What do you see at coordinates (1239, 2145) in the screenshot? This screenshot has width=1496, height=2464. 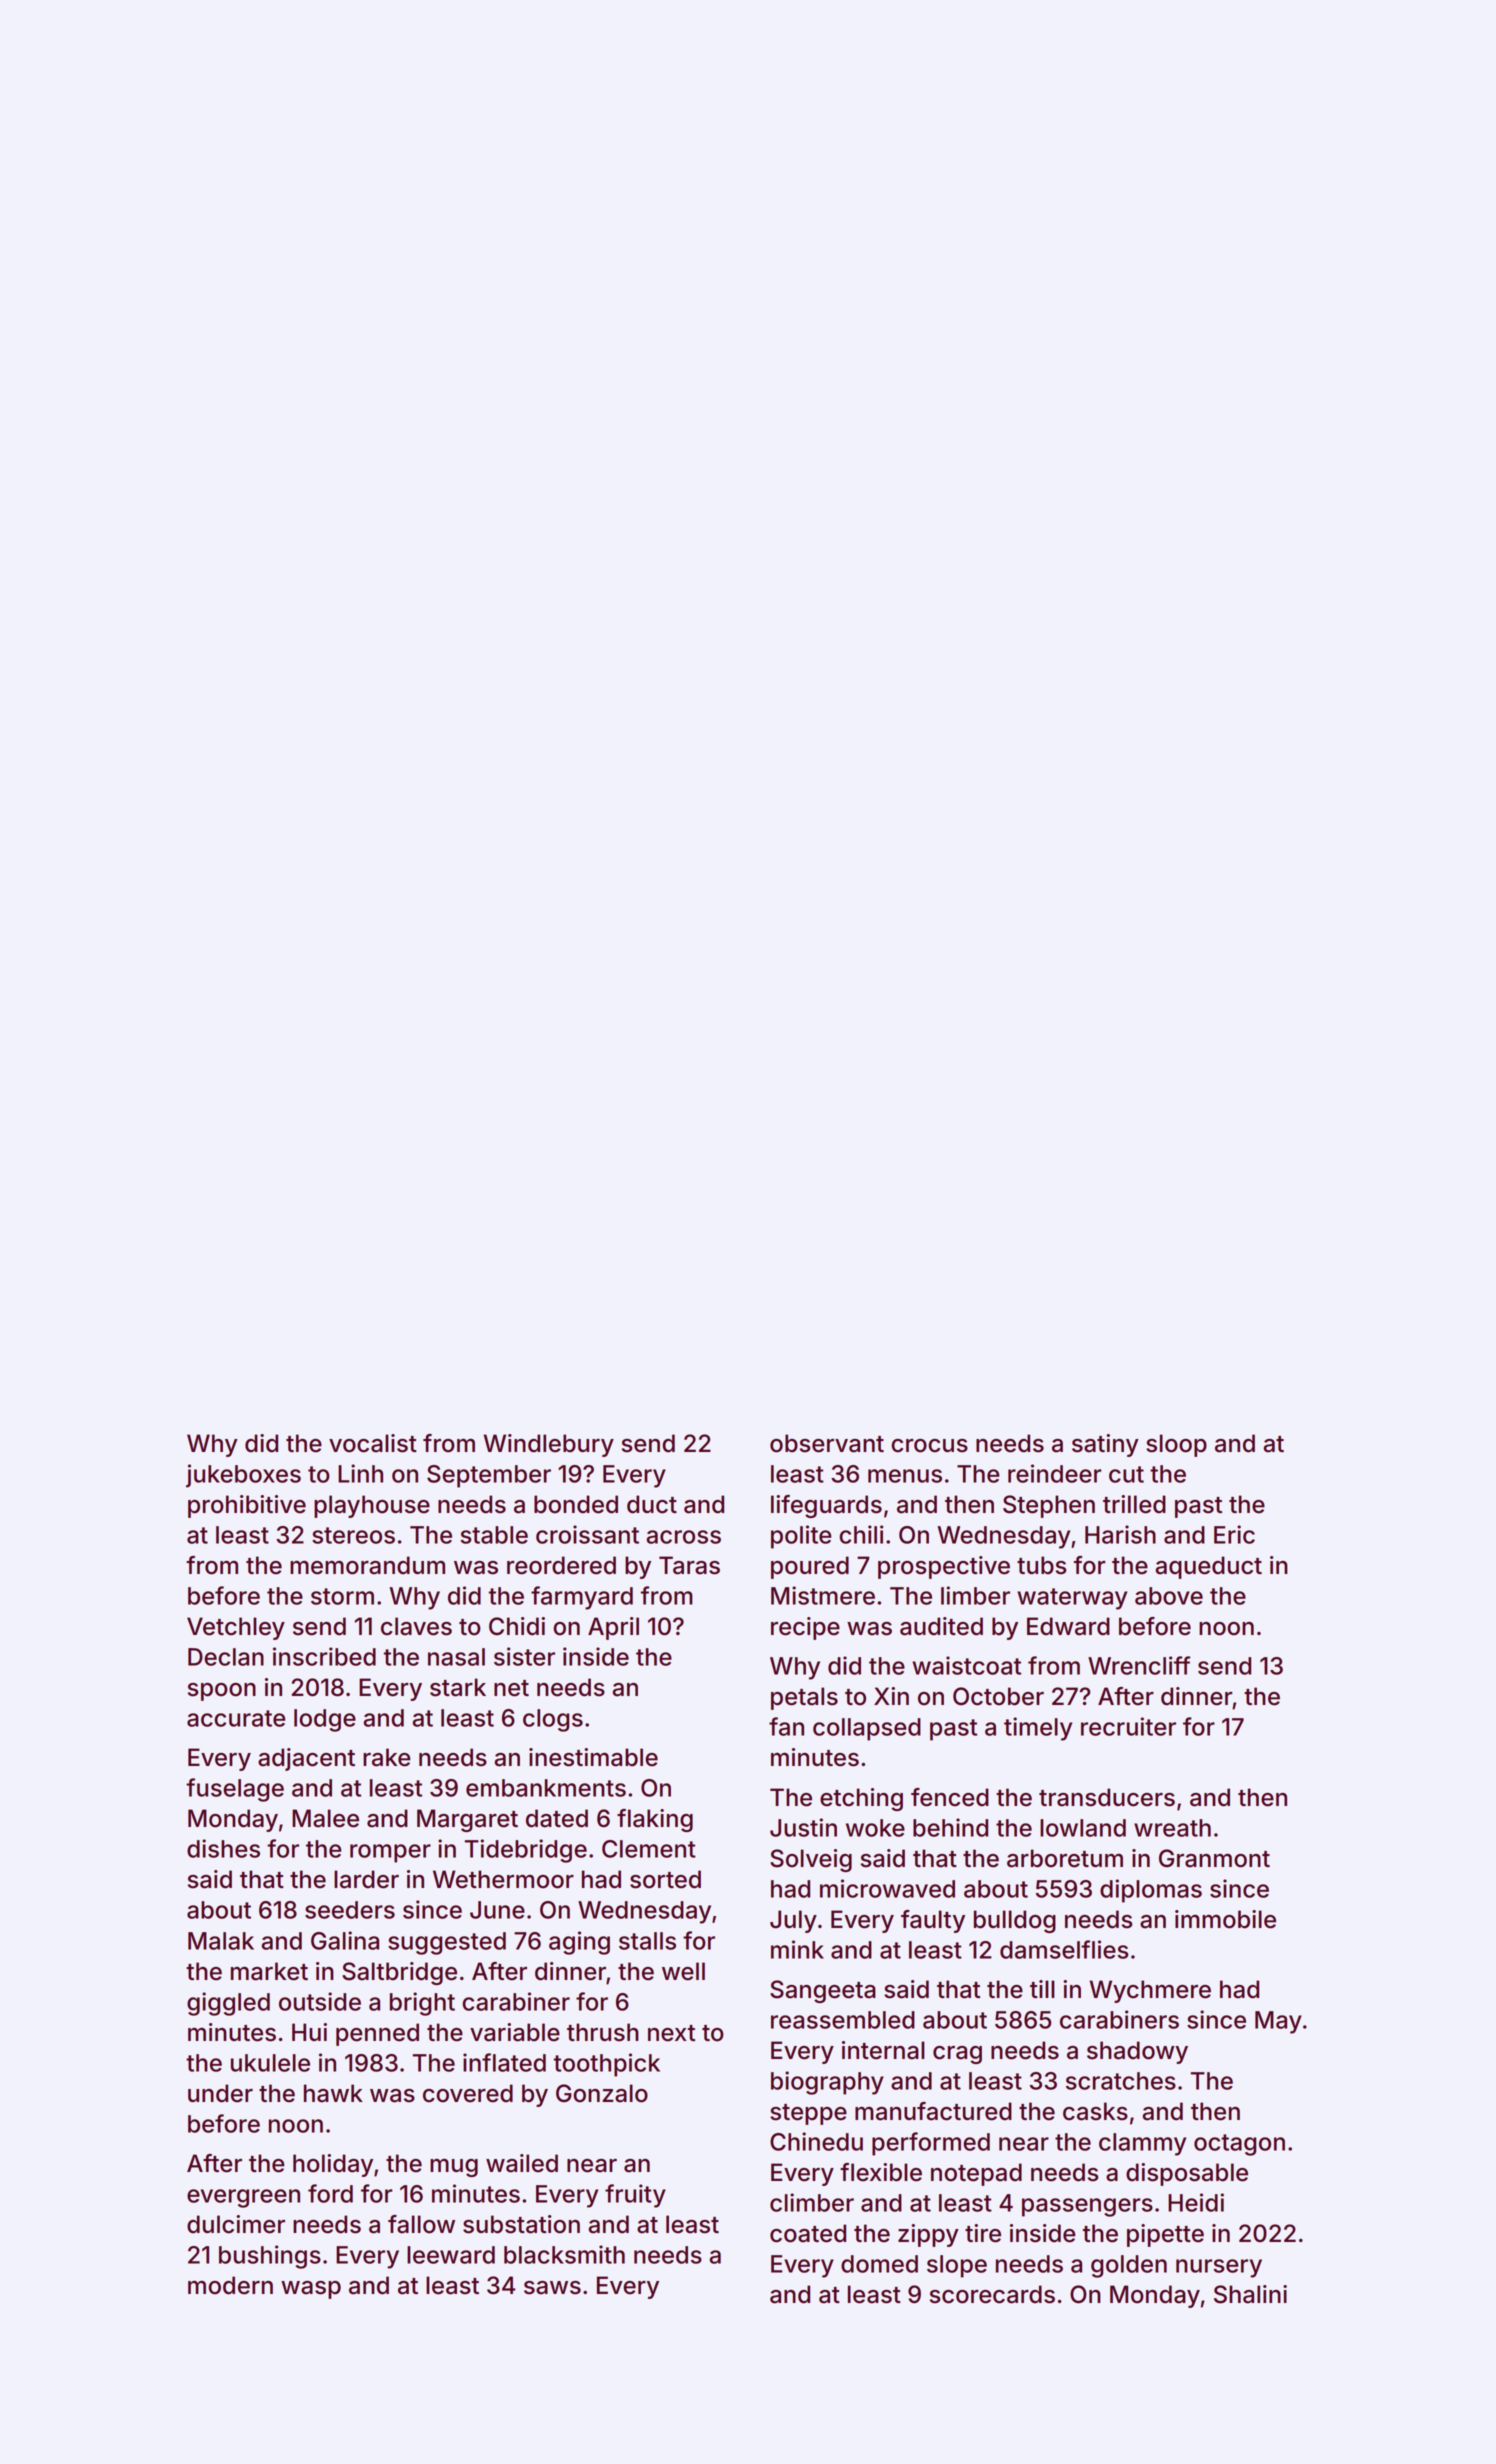 I see `octagon` at bounding box center [1239, 2145].
